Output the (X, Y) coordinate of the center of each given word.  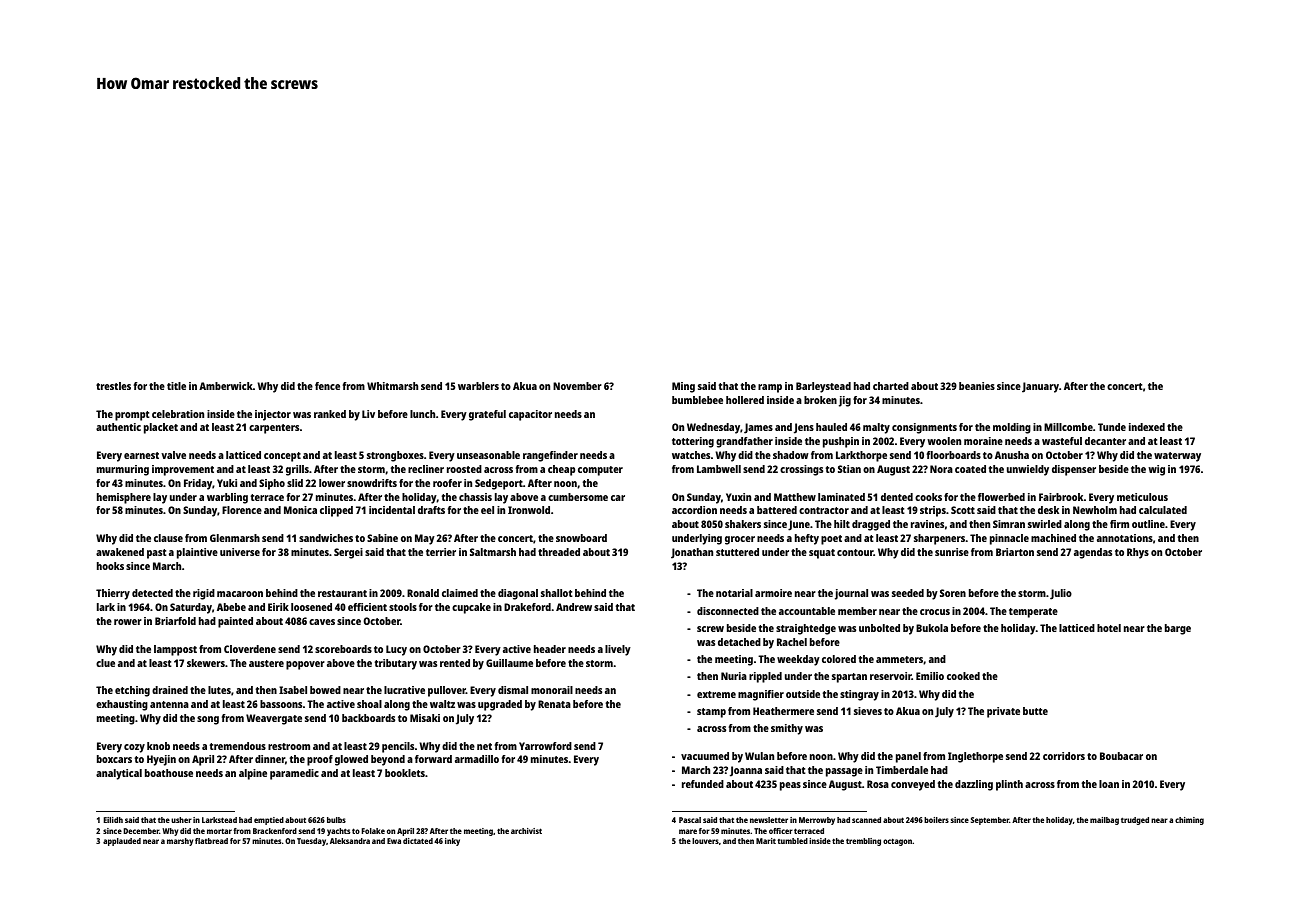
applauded (122, 842)
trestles (113, 386)
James (758, 428)
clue (105, 663)
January (1040, 387)
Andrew (574, 607)
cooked (963, 676)
